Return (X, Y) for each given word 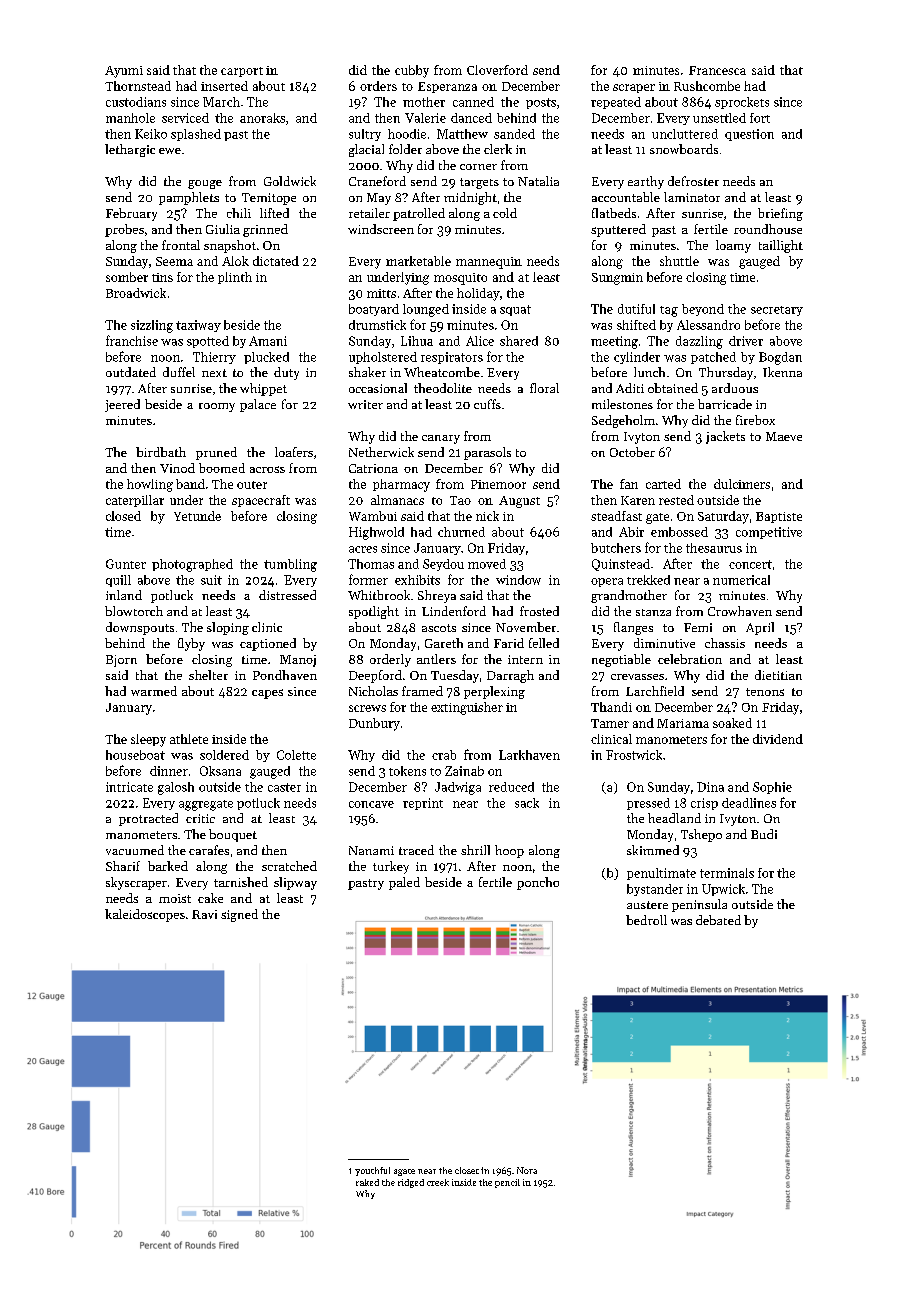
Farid (509, 643)
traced (416, 850)
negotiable (621, 660)
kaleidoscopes (145, 915)
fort (760, 118)
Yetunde (197, 516)
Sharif (123, 866)
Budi (764, 834)
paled (404, 883)
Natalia (538, 181)
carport (242, 72)
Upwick (723, 890)
